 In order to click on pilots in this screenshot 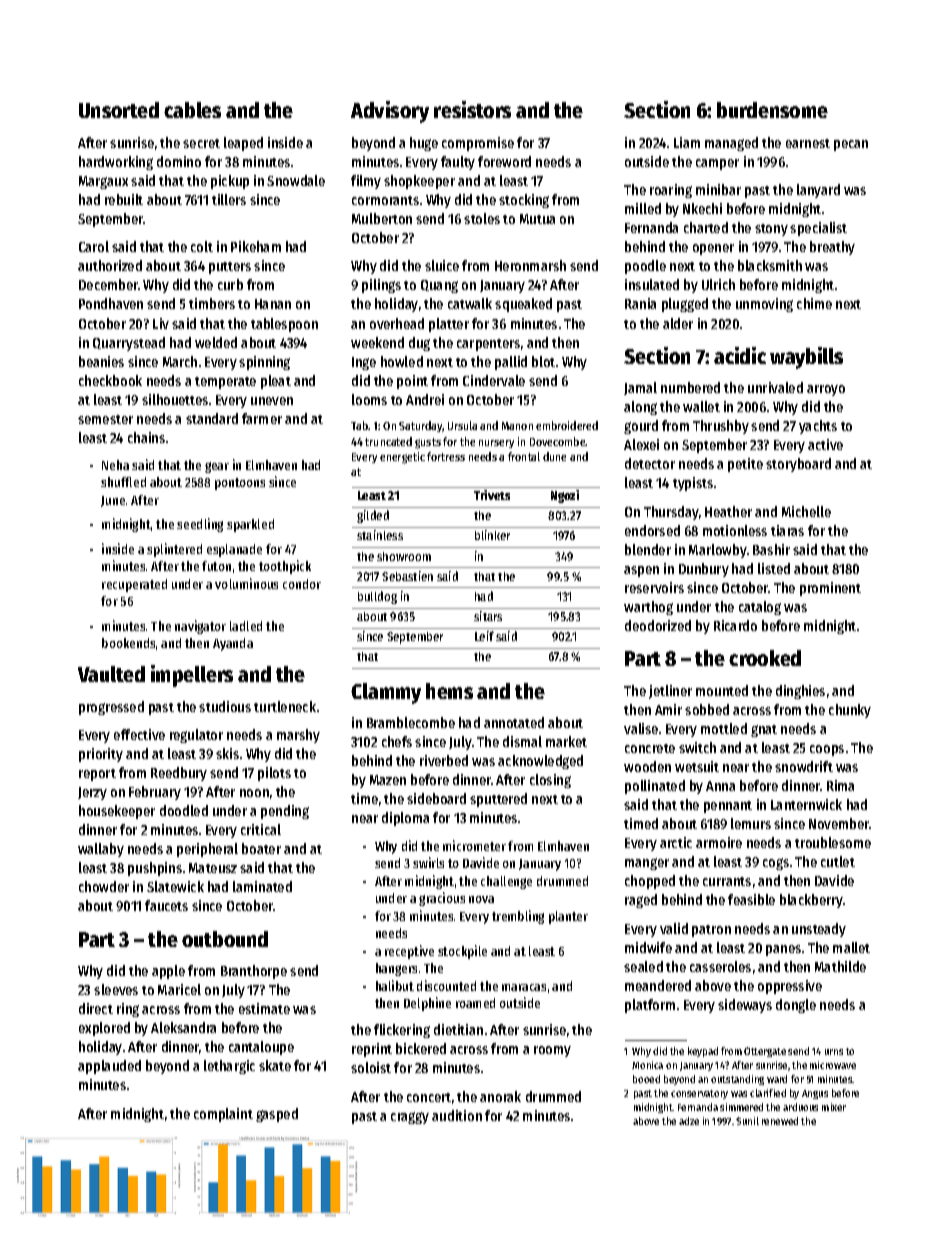, I will do `click(274, 774)`.
